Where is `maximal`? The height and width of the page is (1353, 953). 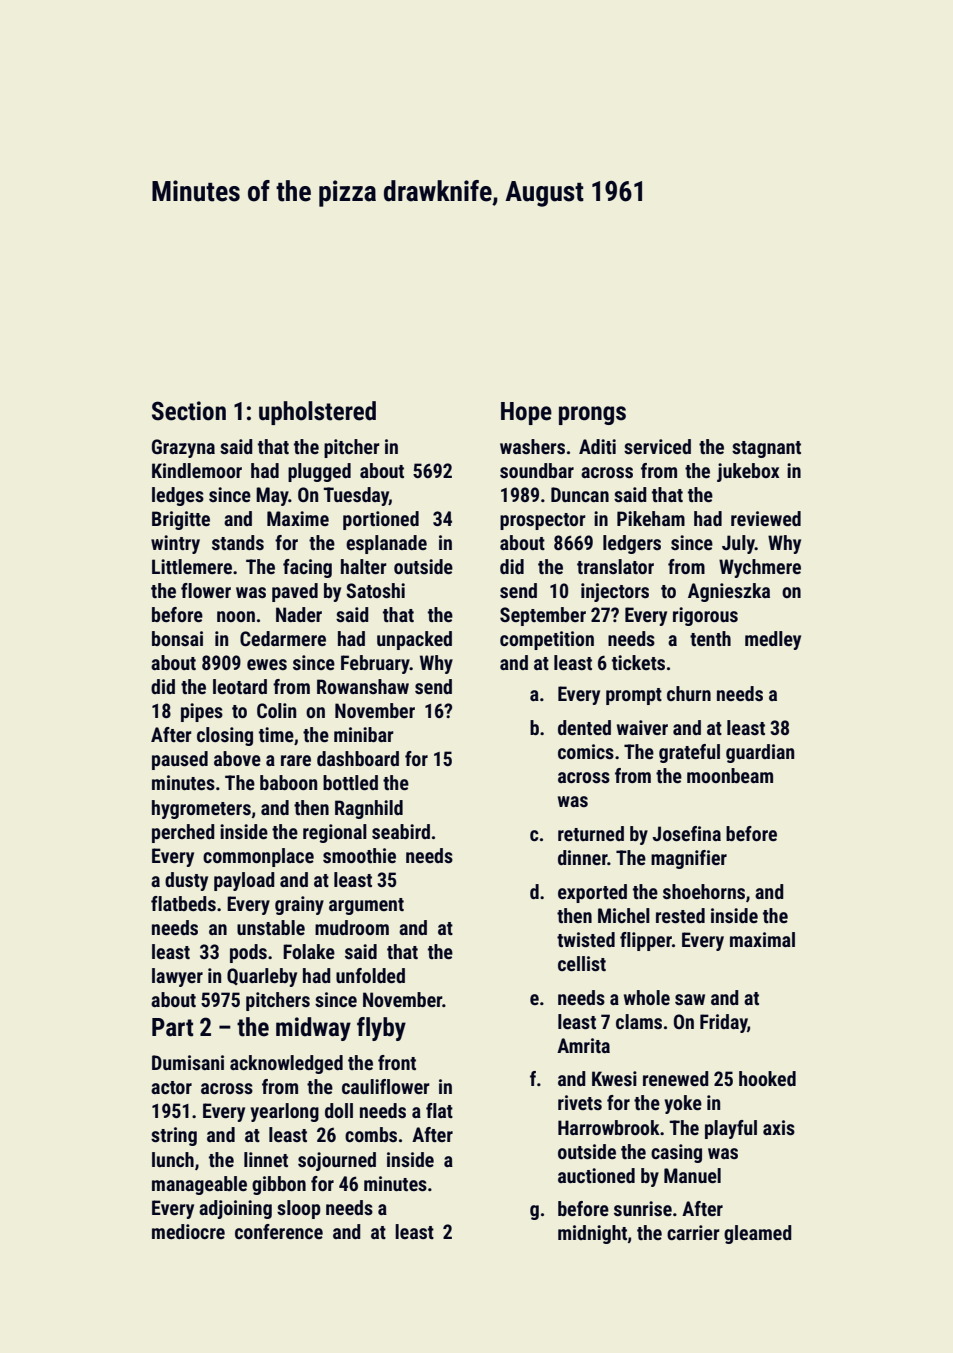
maximal is located at coordinates (762, 939).
